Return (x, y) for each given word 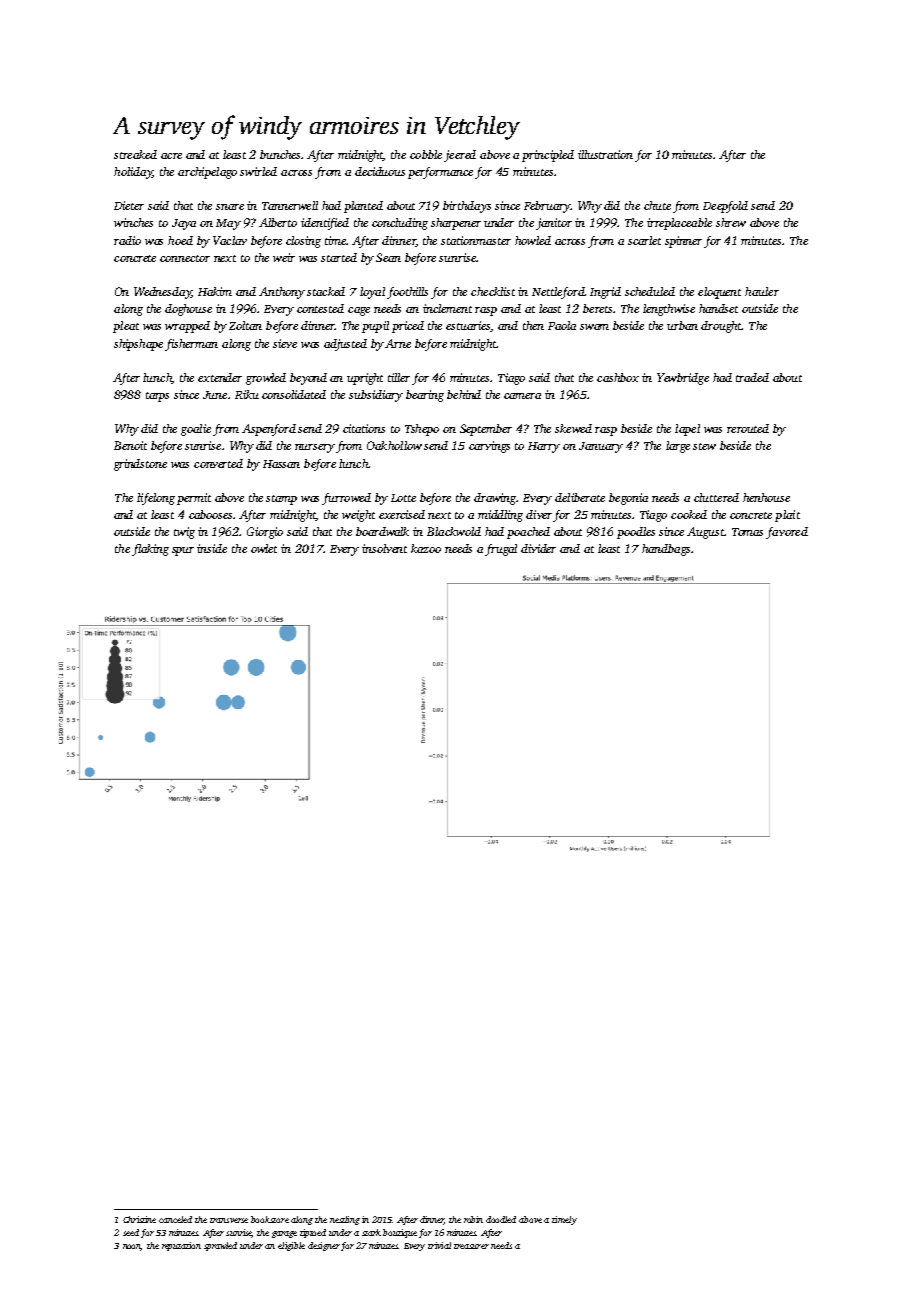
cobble (426, 154)
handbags (666, 550)
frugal (501, 550)
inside (212, 548)
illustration (605, 154)
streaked (135, 154)
